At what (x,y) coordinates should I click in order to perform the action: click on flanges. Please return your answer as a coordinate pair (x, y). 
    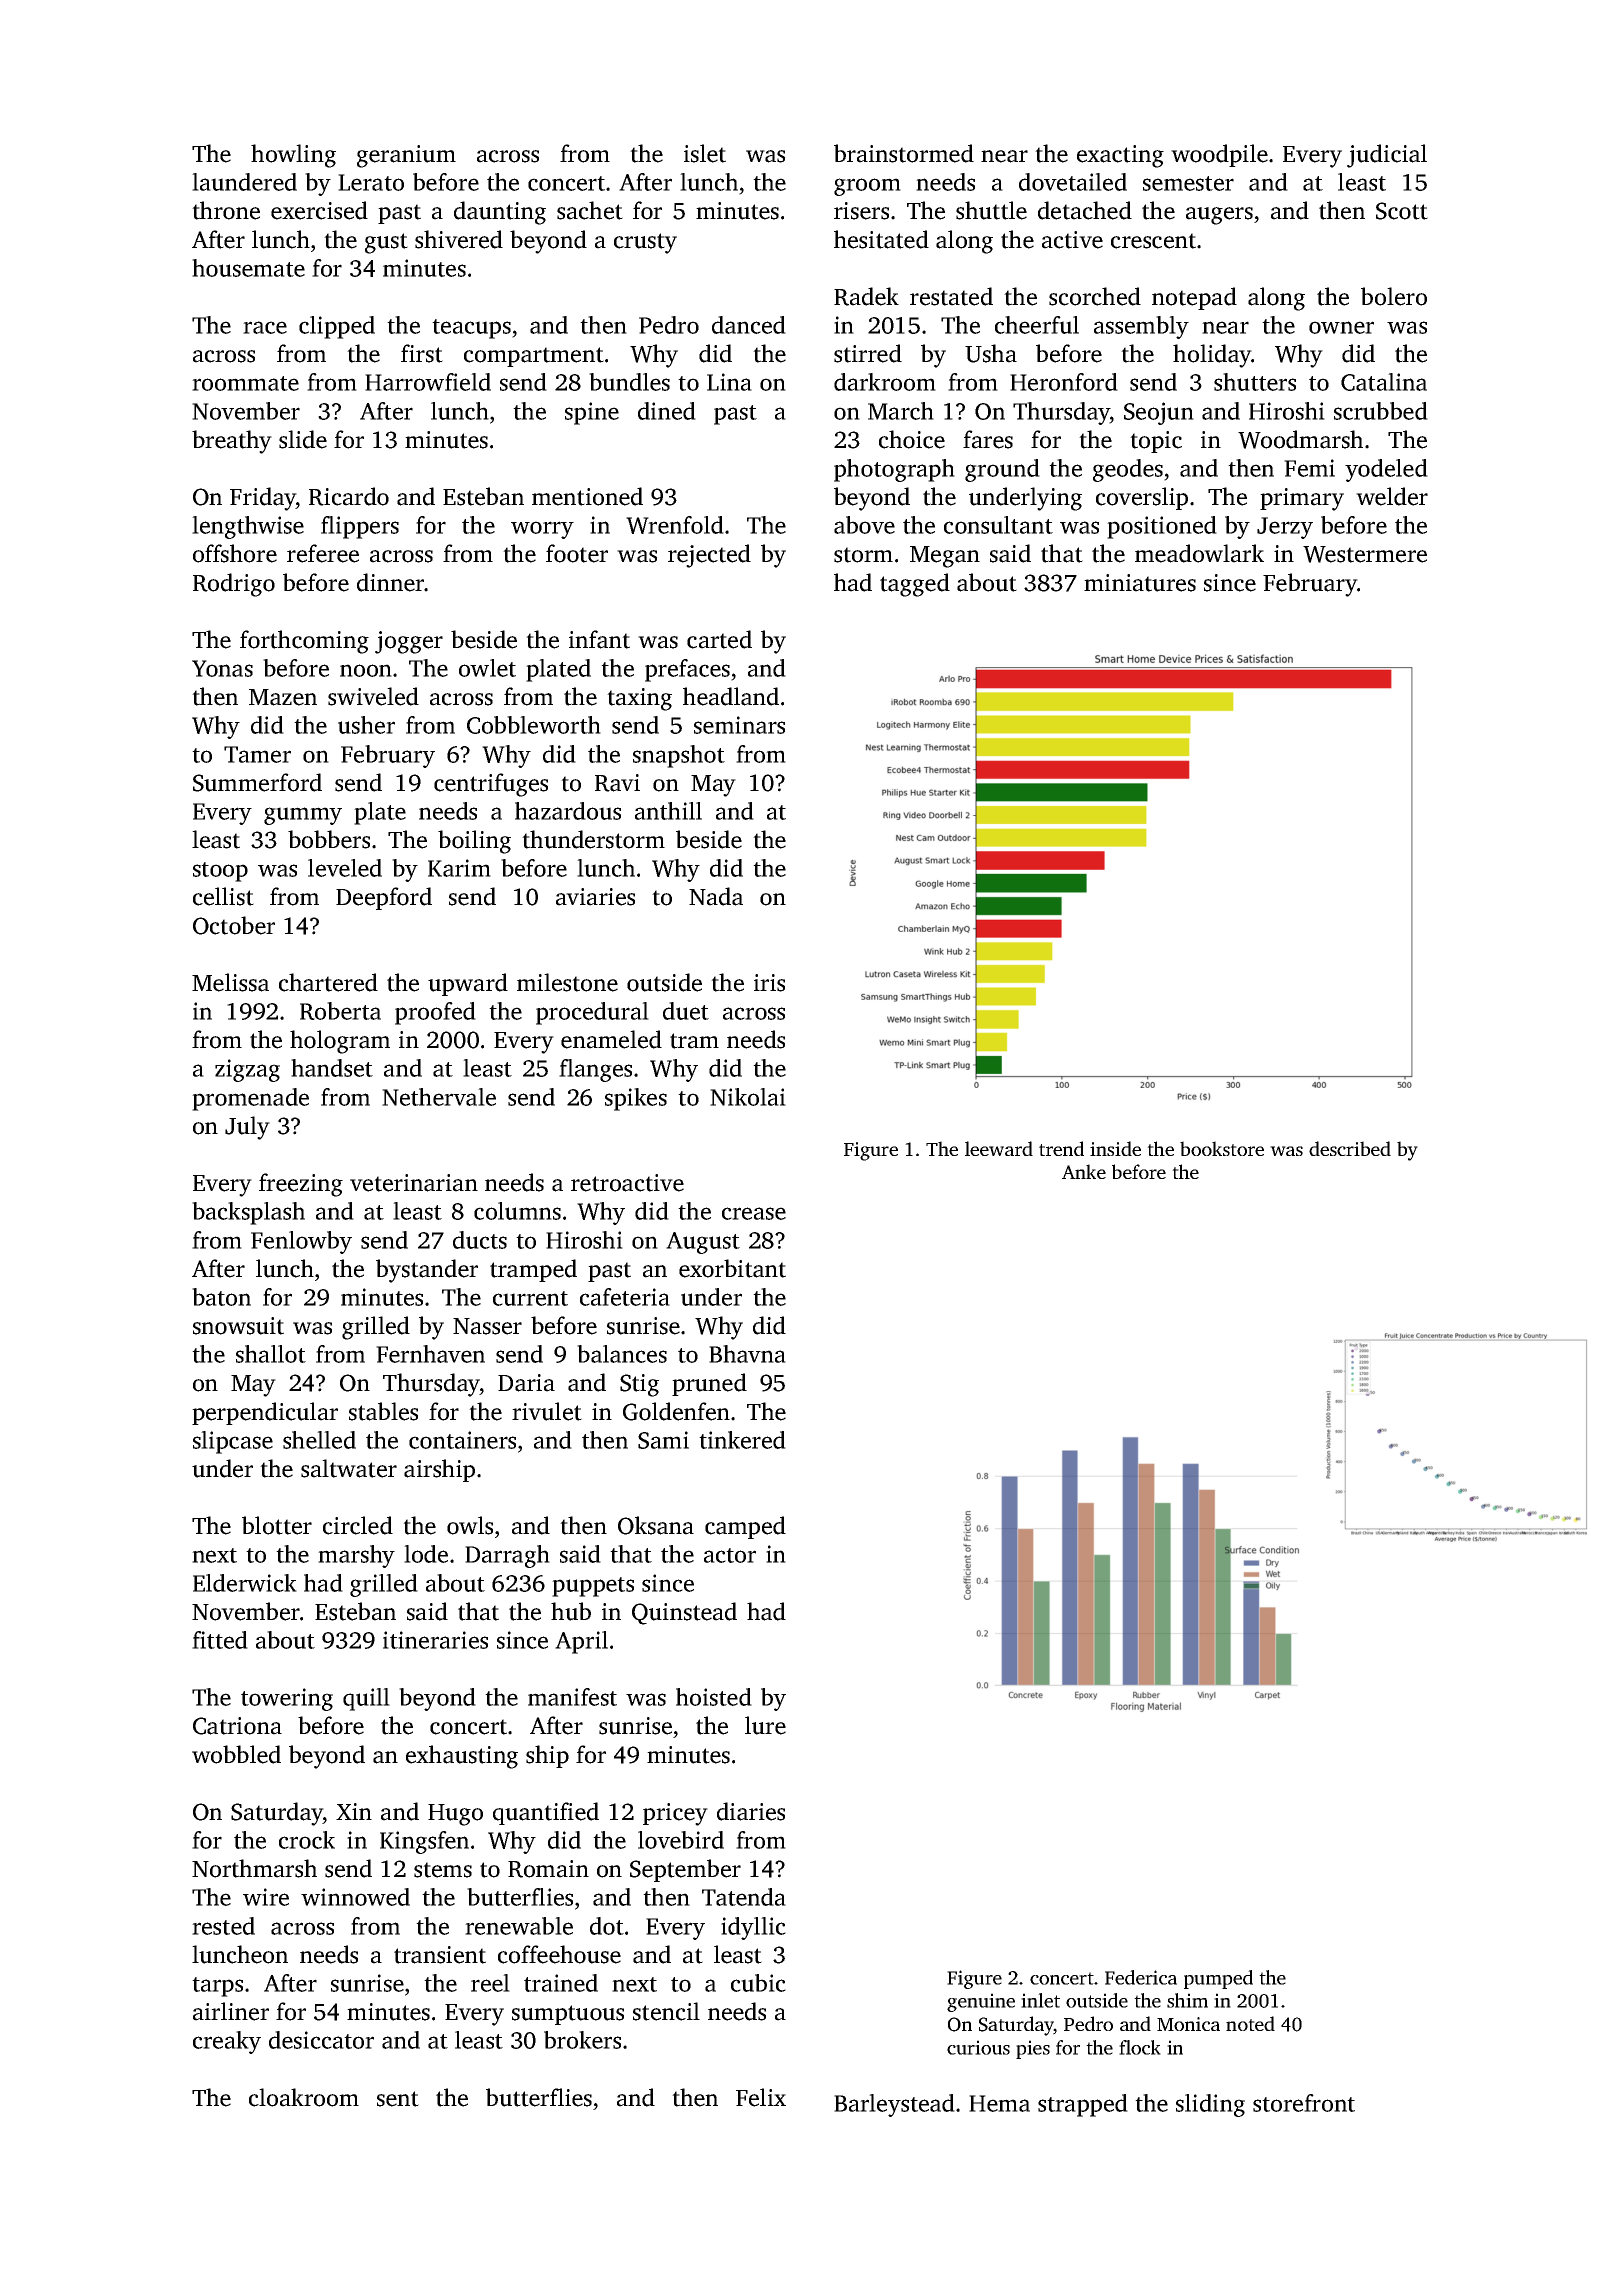
    Looking at the image, I should click on (595, 1070).
